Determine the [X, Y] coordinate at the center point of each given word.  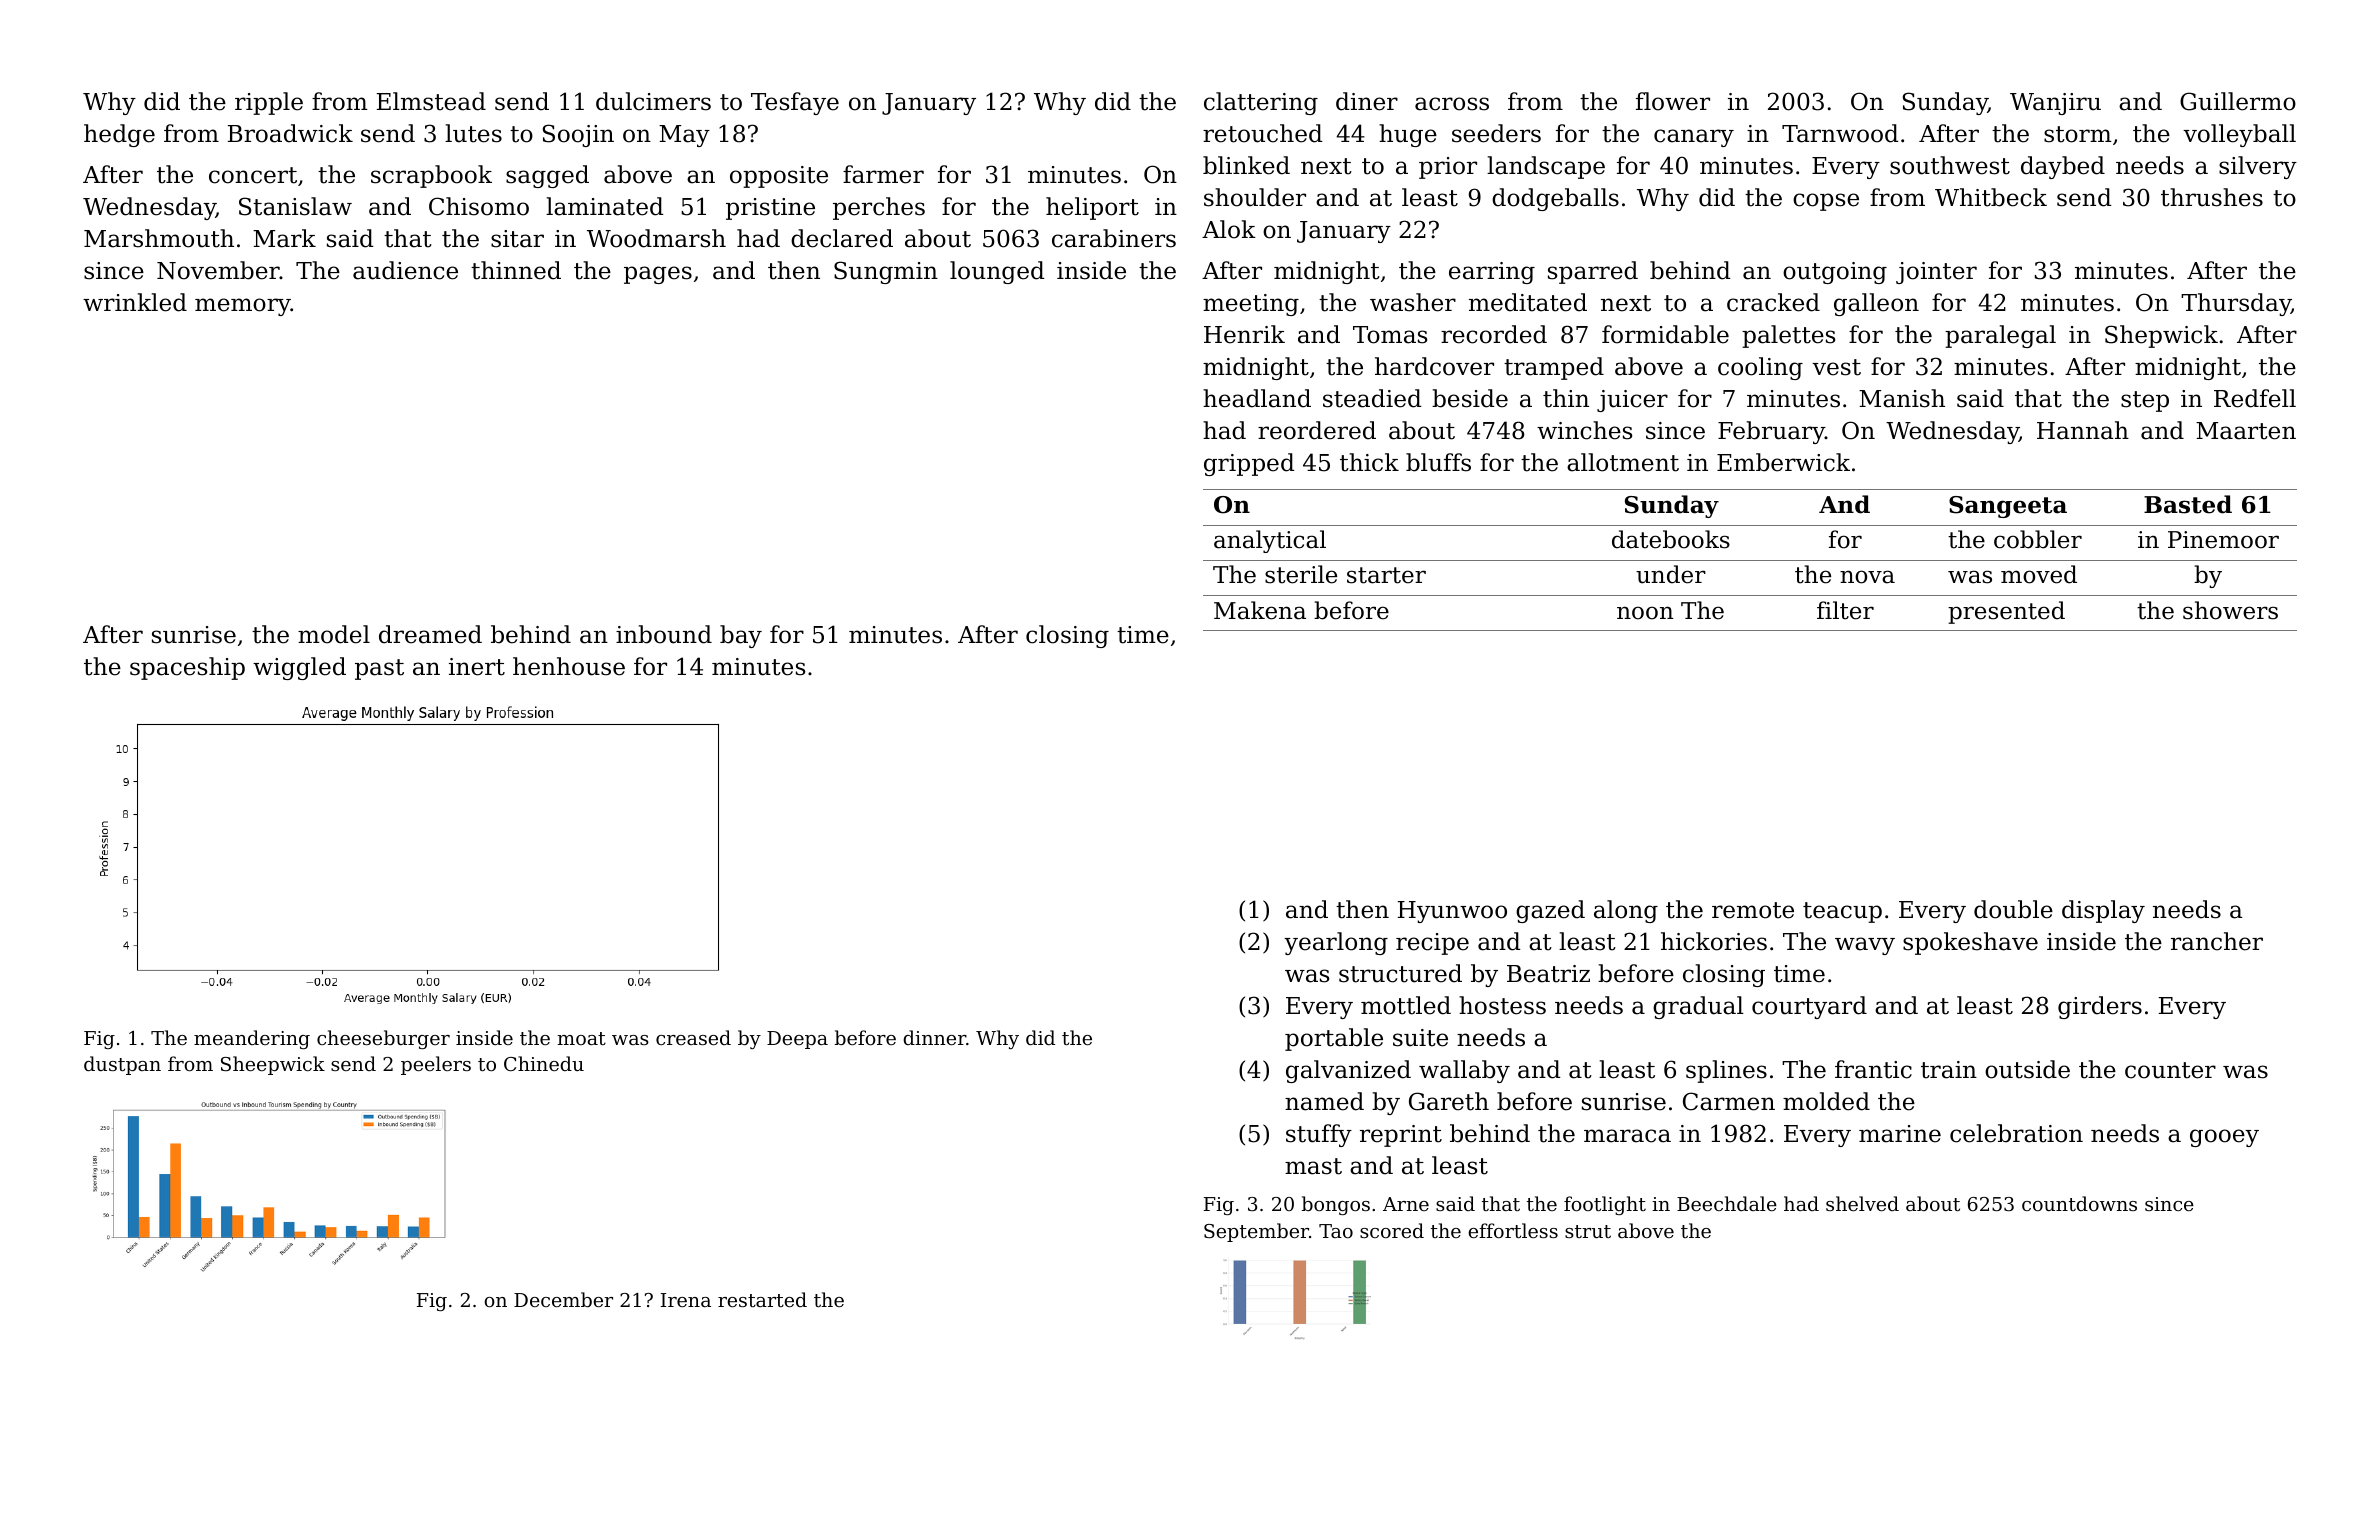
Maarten [2246, 431]
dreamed [430, 634]
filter [1845, 610]
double [2013, 909]
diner [1367, 101]
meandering [252, 1039]
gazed [1550, 911]
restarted [762, 1299]
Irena [686, 1300]
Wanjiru [2055, 104]
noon [1645, 613]
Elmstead [431, 101]
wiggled [299, 668]
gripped [1249, 464]
